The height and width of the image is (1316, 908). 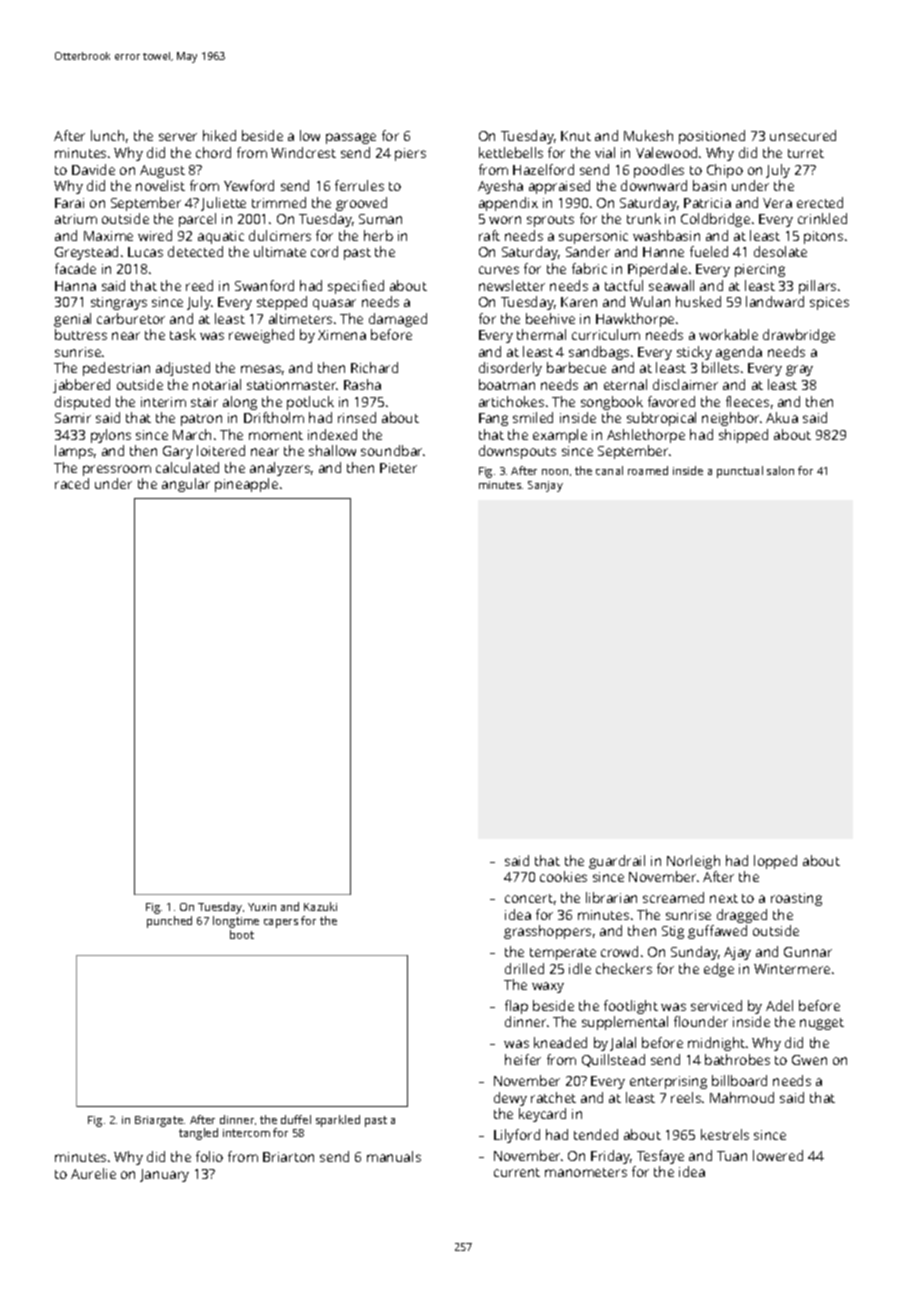 What do you see at coordinates (131, 318) in the image?
I see `carburetor` at bounding box center [131, 318].
